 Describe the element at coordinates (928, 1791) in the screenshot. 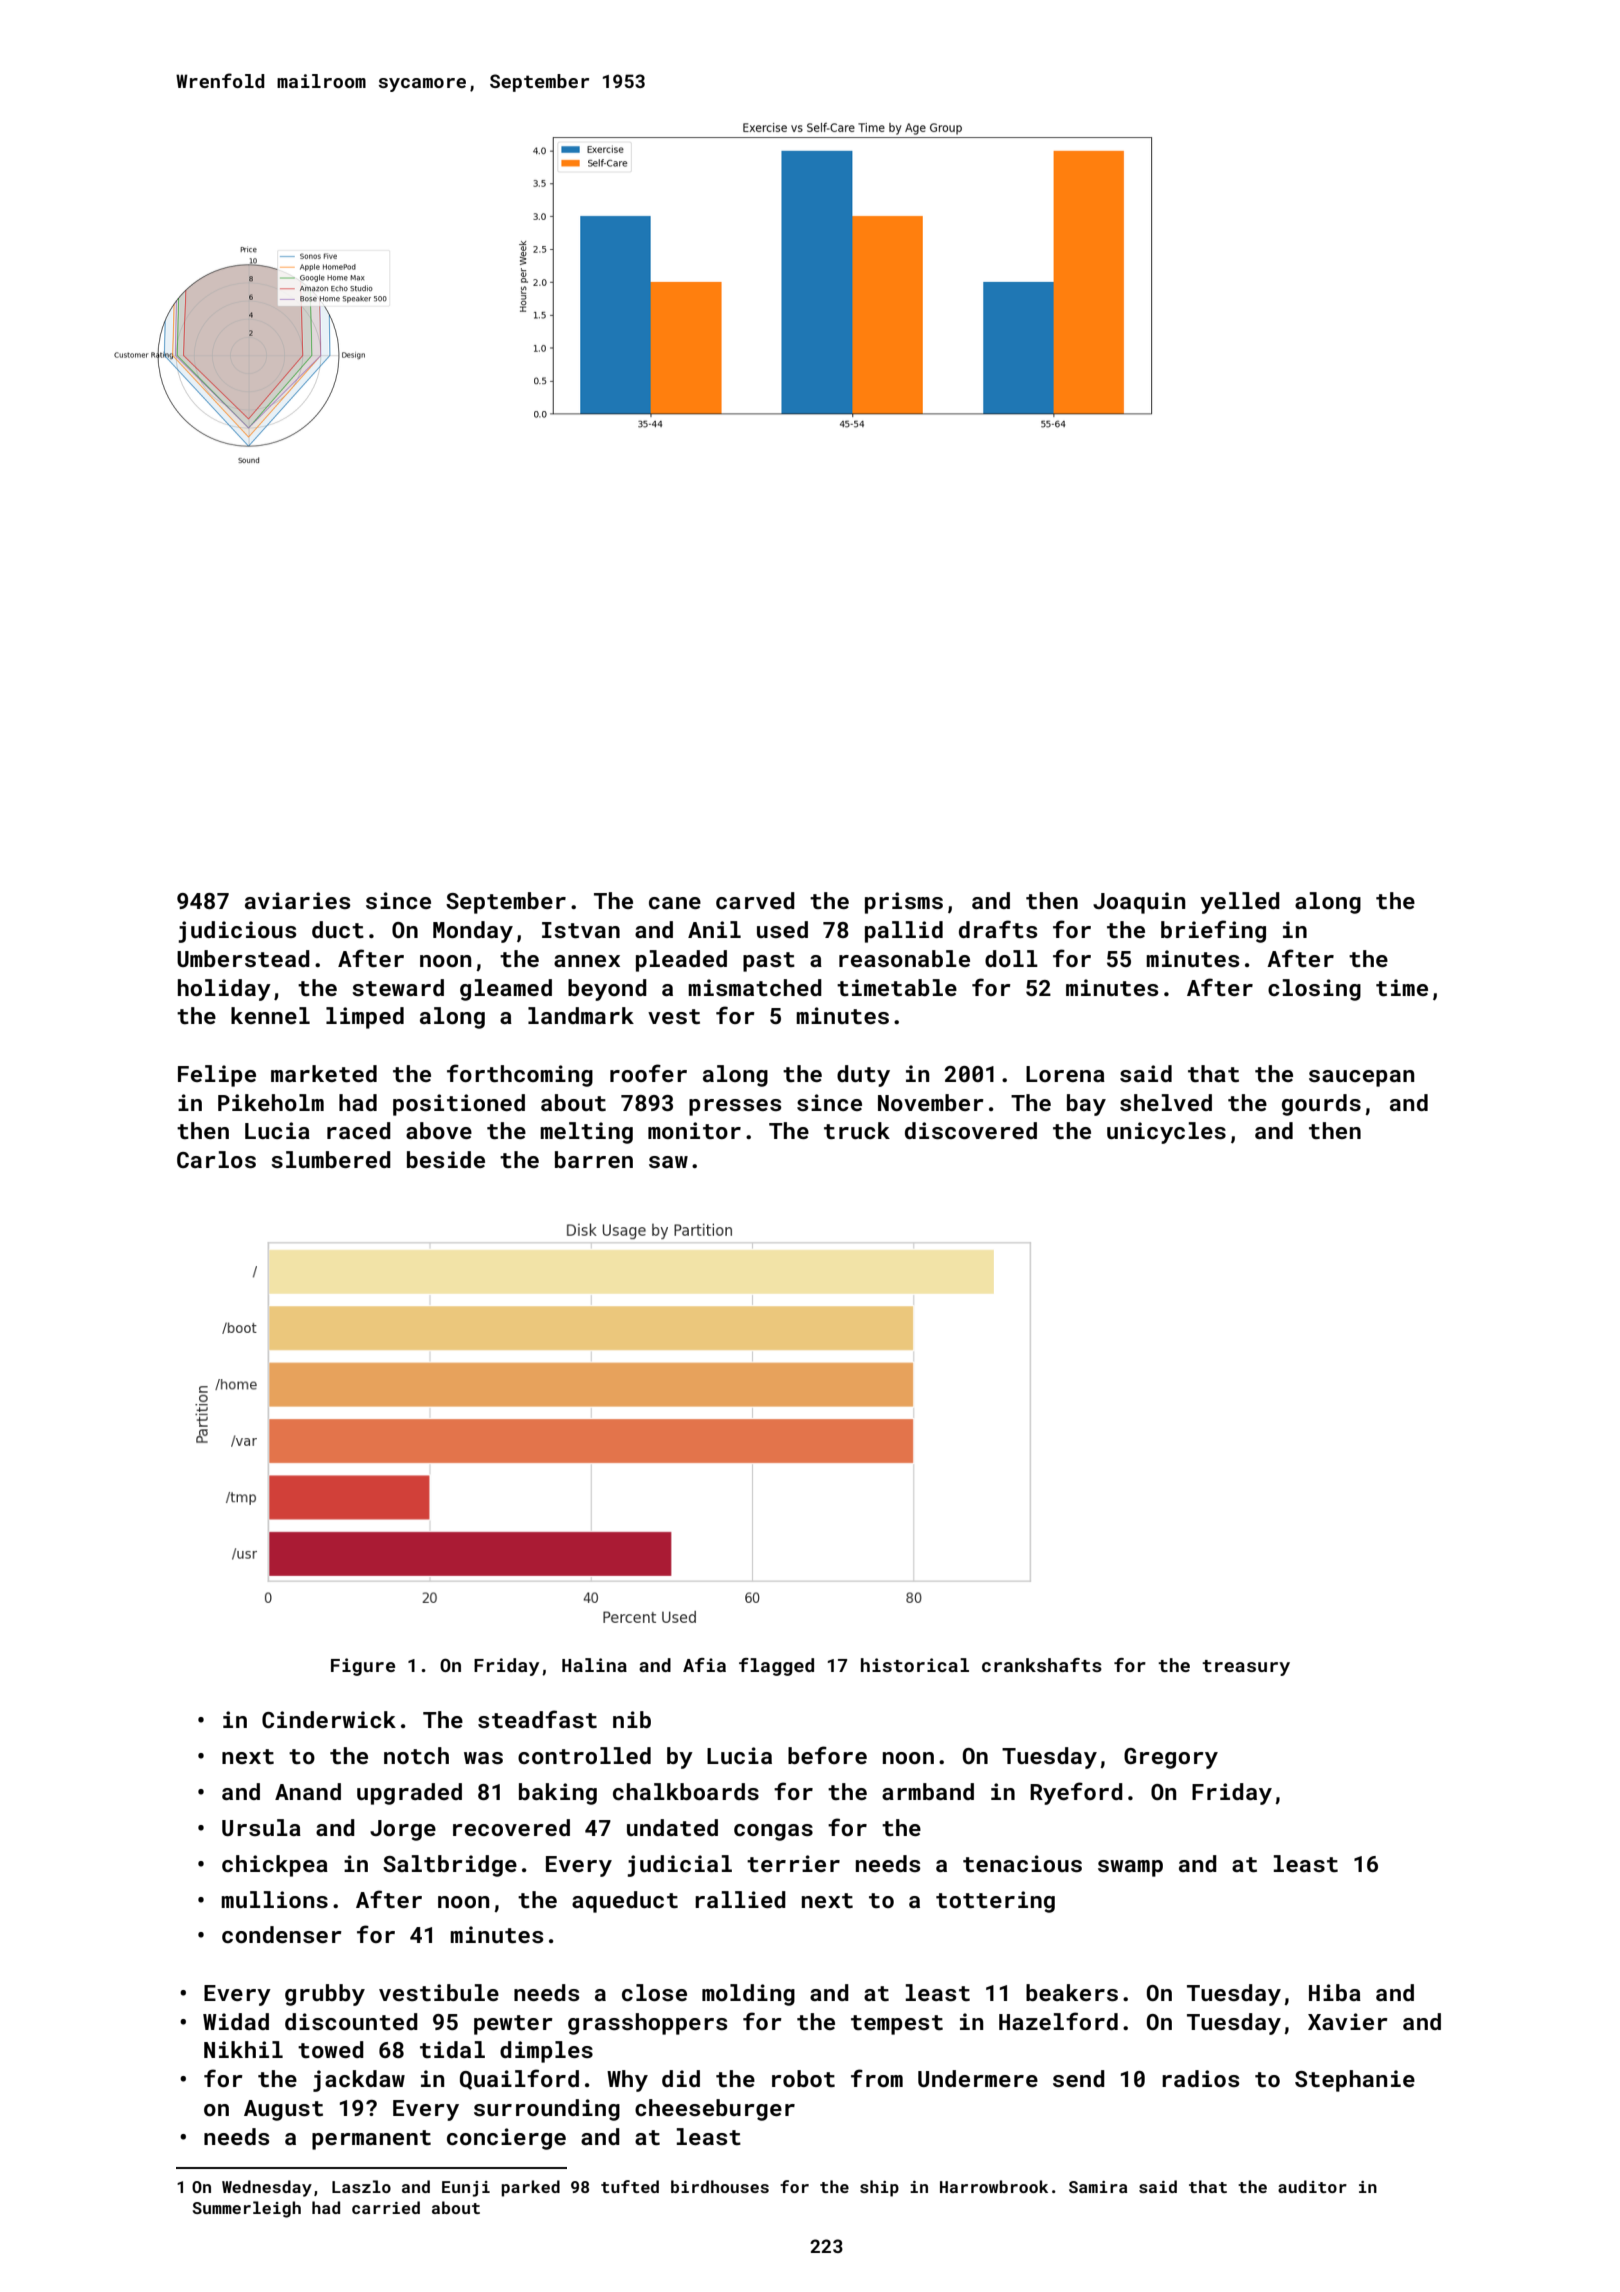

I see `armband` at that location.
